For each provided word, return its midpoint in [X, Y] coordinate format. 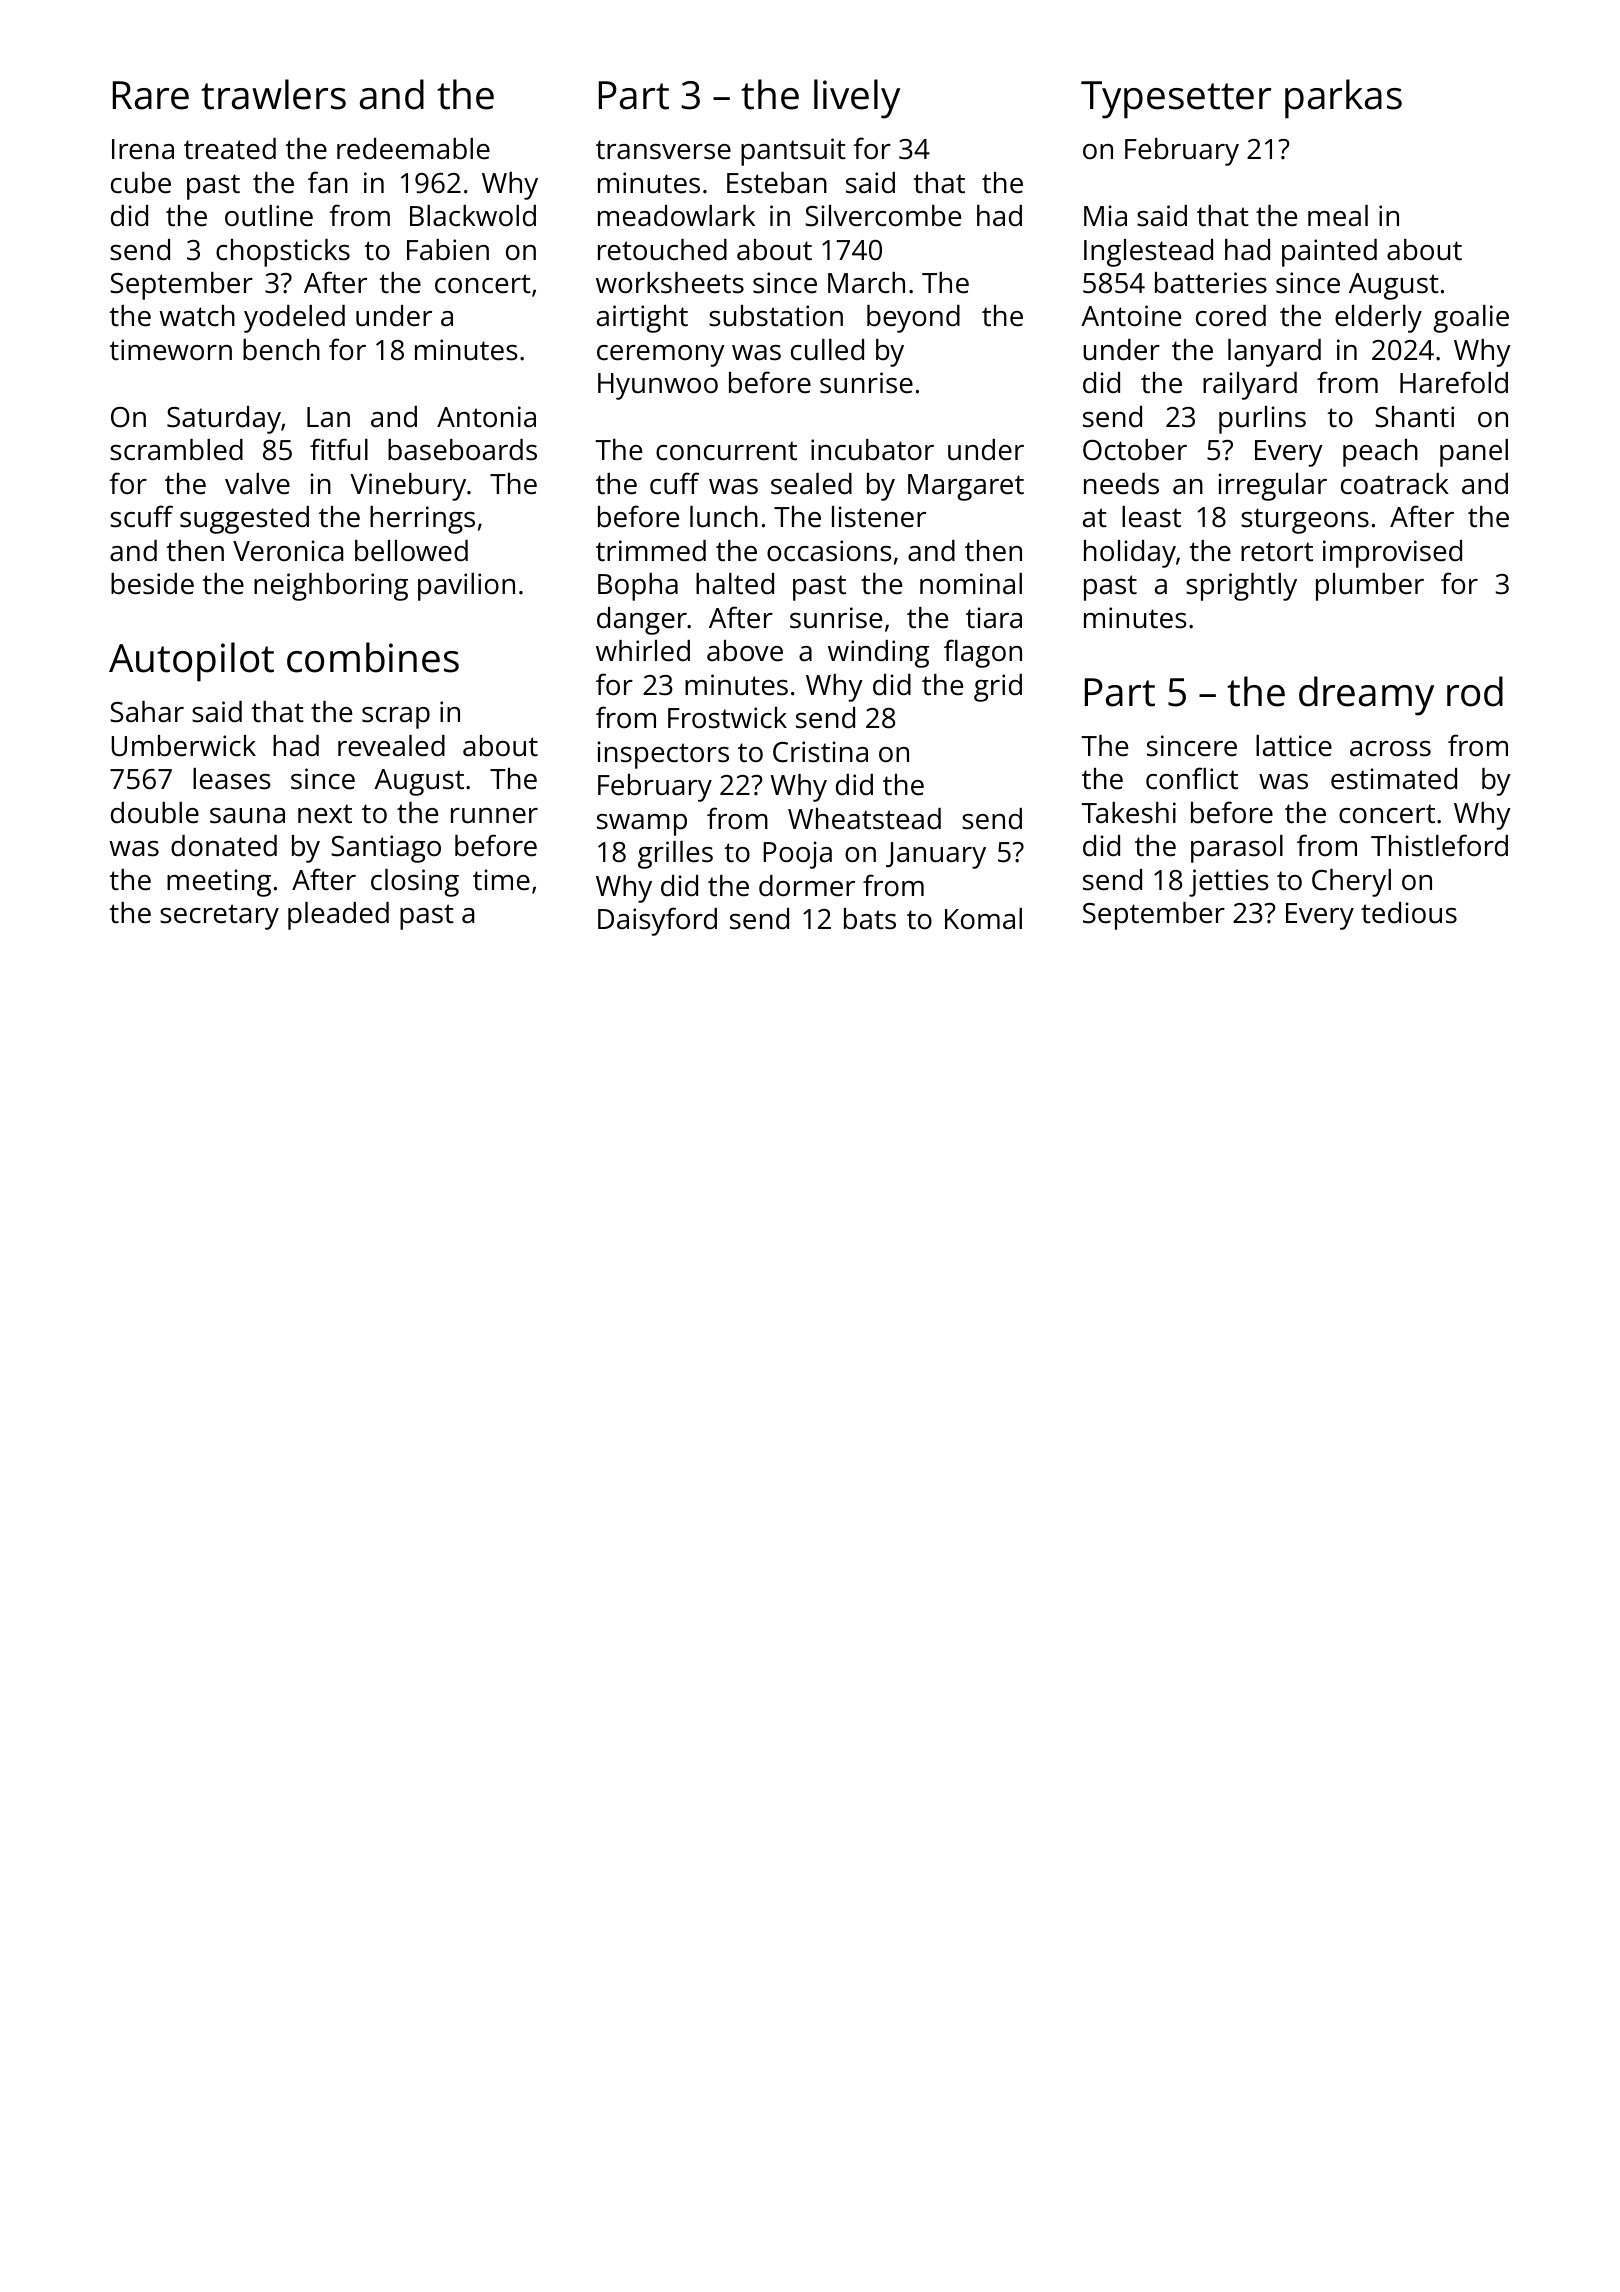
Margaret [966, 487]
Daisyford [657, 921]
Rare [151, 95]
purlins [1262, 420]
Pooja [797, 855]
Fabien [448, 250]
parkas [1343, 99]
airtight [642, 319]
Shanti [1414, 417]
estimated [1394, 779]
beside [152, 584]
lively [857, 99]
